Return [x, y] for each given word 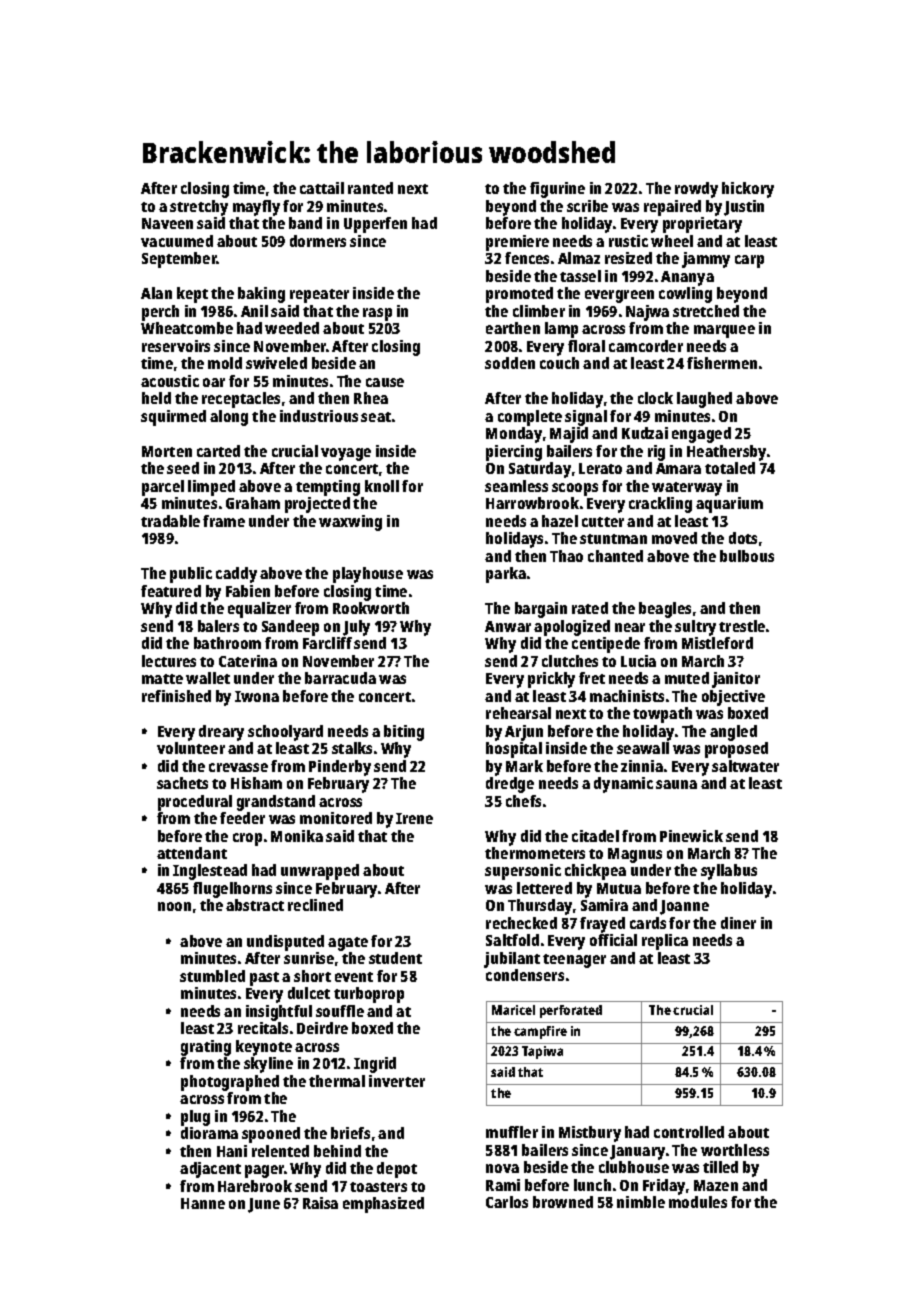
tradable [170, 521]
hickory [748, 190]
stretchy [199, 208]
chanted [615, 556]
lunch [592, 1185]
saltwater [745, 766]
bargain [541, 610]
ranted [370, 188]
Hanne [203, 1203]
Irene [414, 818]
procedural [195, 803]
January [637, 1152]
